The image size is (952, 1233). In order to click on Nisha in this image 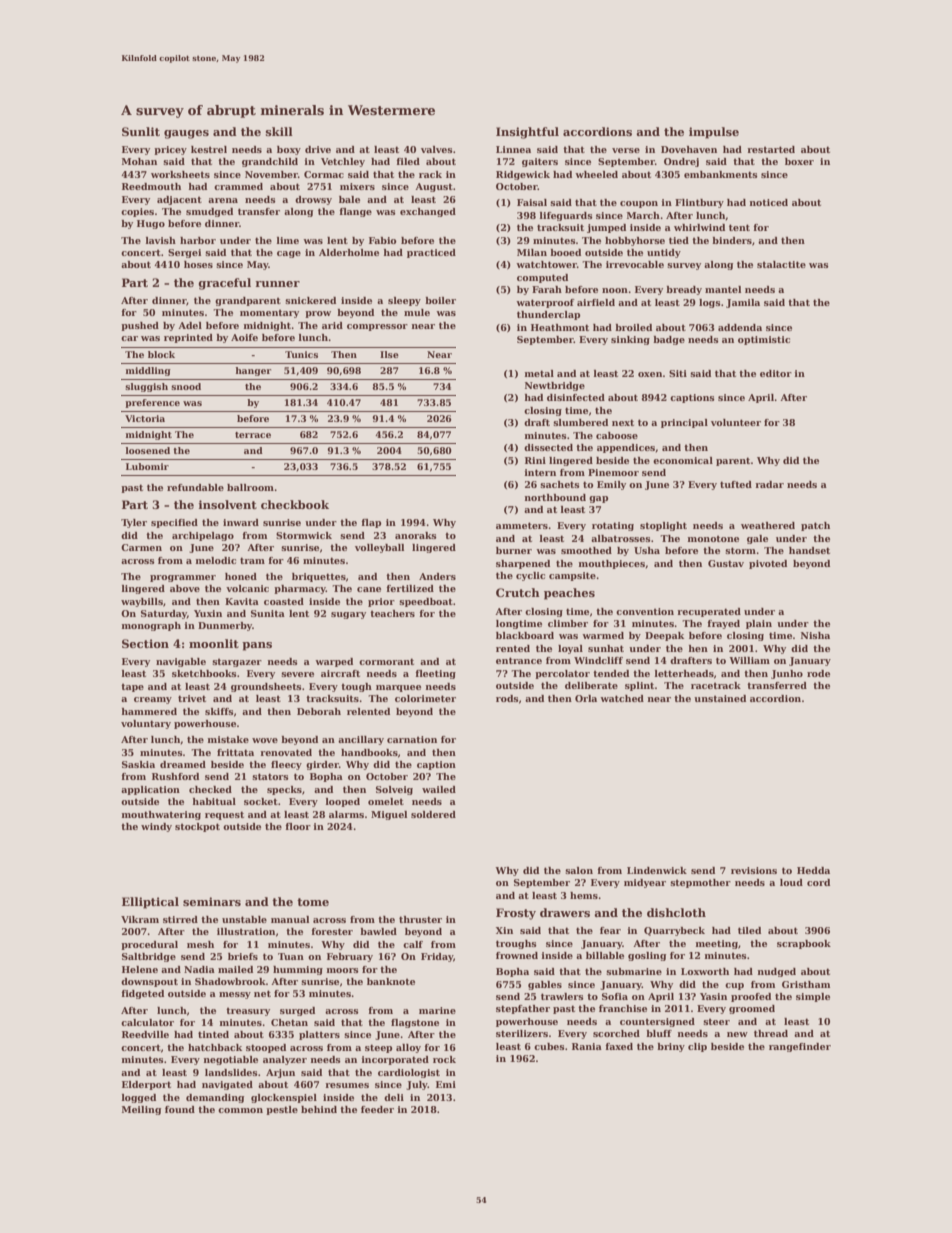, I will do `click(815, 635)`.
